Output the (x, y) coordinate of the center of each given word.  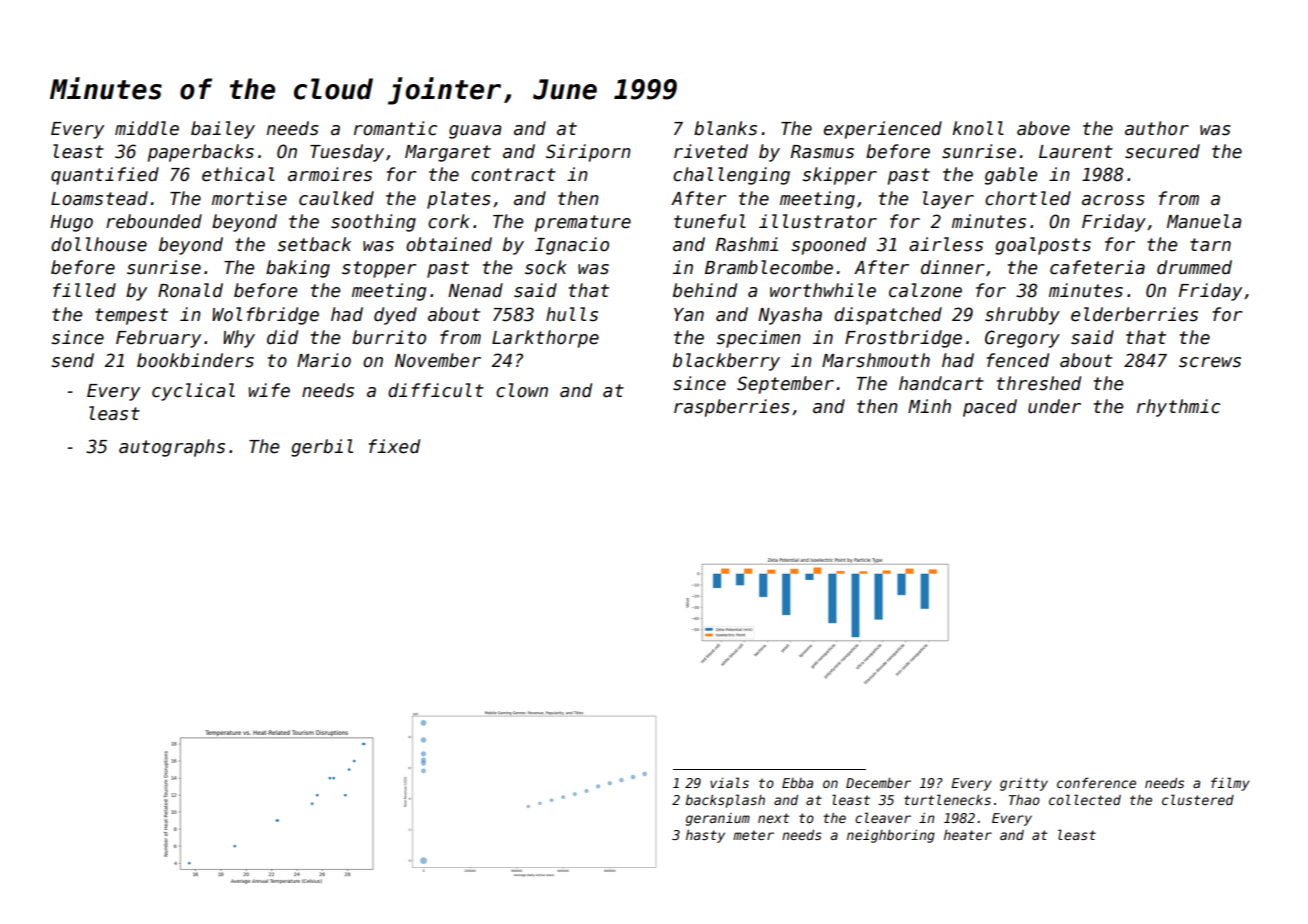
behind (705, 290)
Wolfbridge (265, 316)
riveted (711, 151)
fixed (394, 446)
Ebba (797, 783)
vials (729, 782)
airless (946, 244)
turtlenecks (947, 799)
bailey (223, 130)
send (72, 360)
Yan (689, 315)
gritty (1024, 784)
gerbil (322, 448)
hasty (705, 836)
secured (1162, 151)
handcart (941, 383)
